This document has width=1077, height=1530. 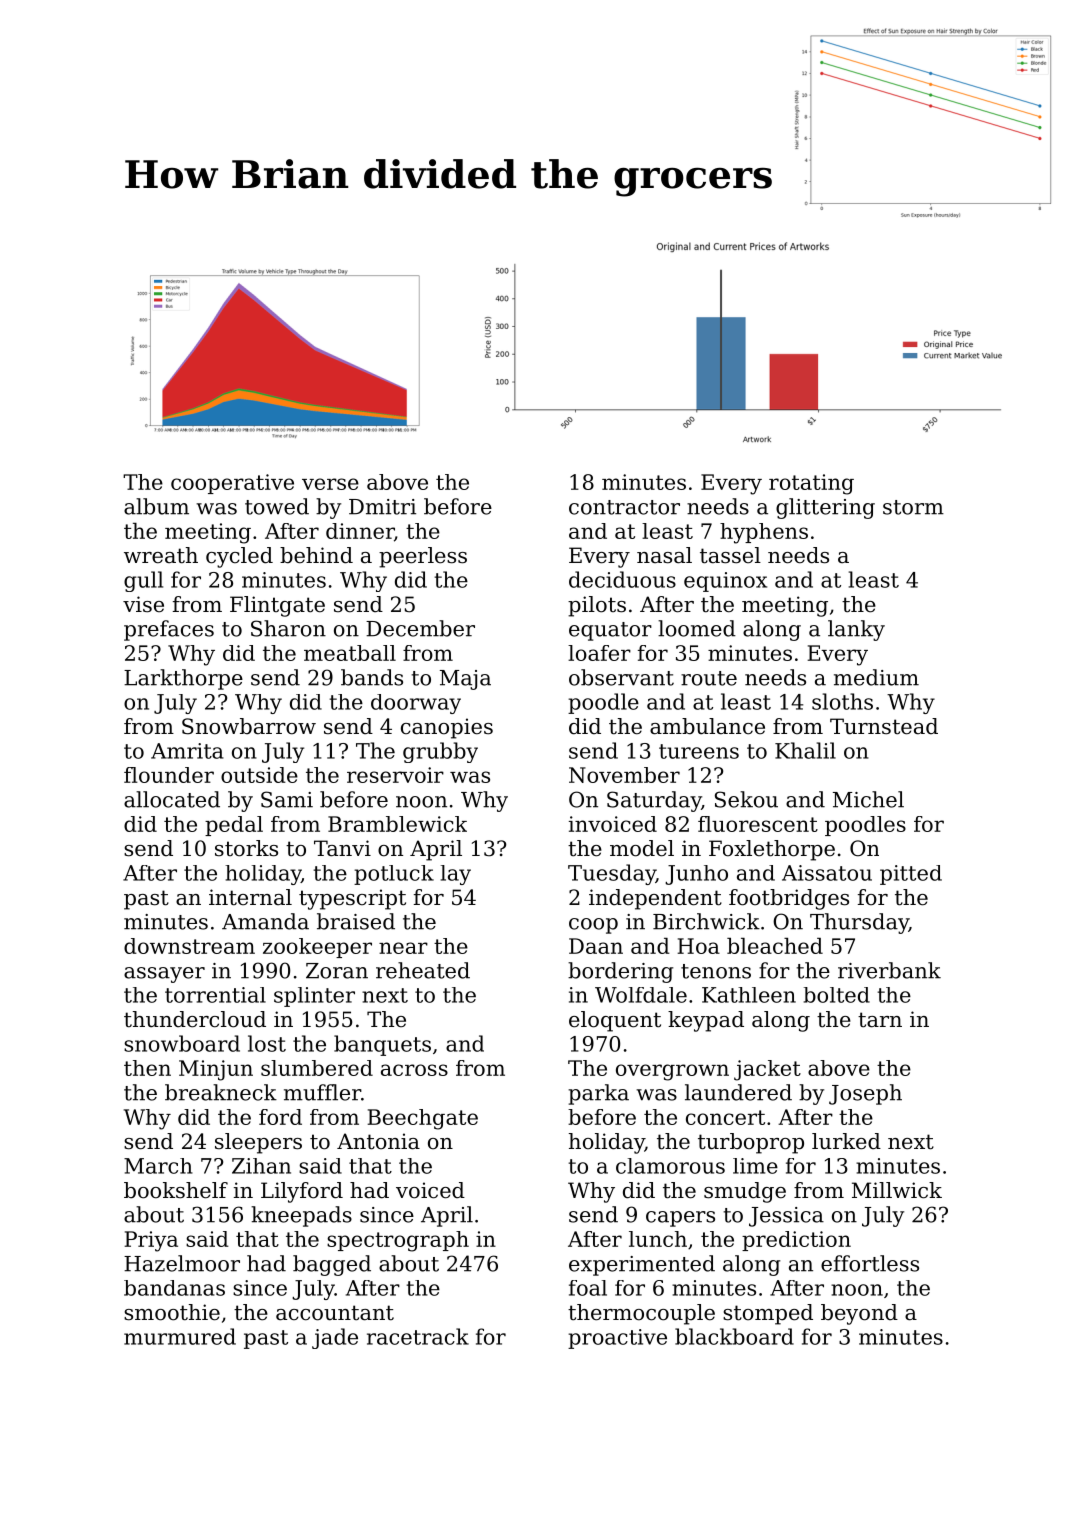 What do you see at coordinates (382, 507) in the document?
I see `Dmitri` at bounding box center [382, 507].
